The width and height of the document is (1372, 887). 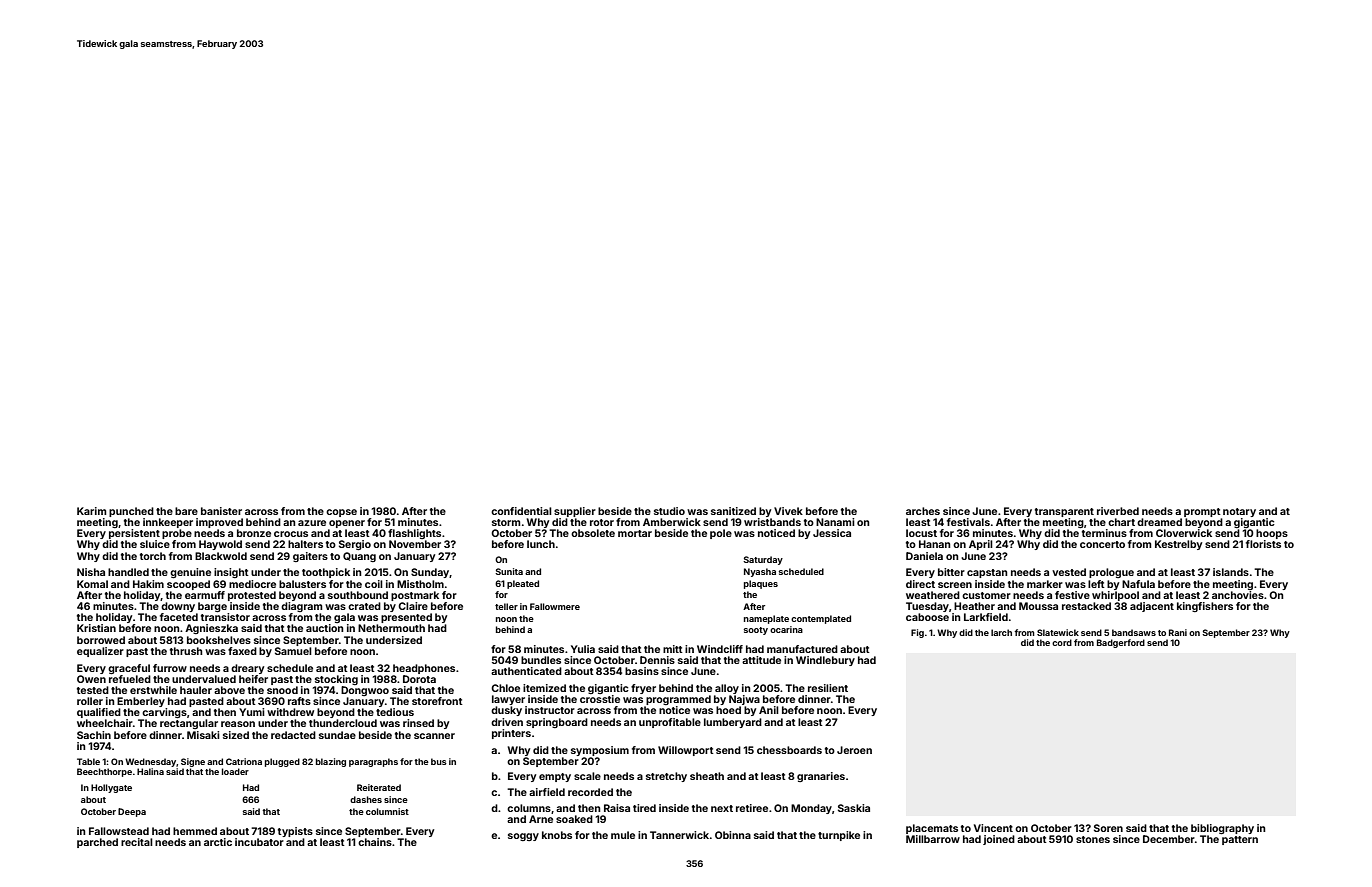 What do you see at coordinates (155, 544) in the document?
I see `sluice` at bounding box center [155, 544].
